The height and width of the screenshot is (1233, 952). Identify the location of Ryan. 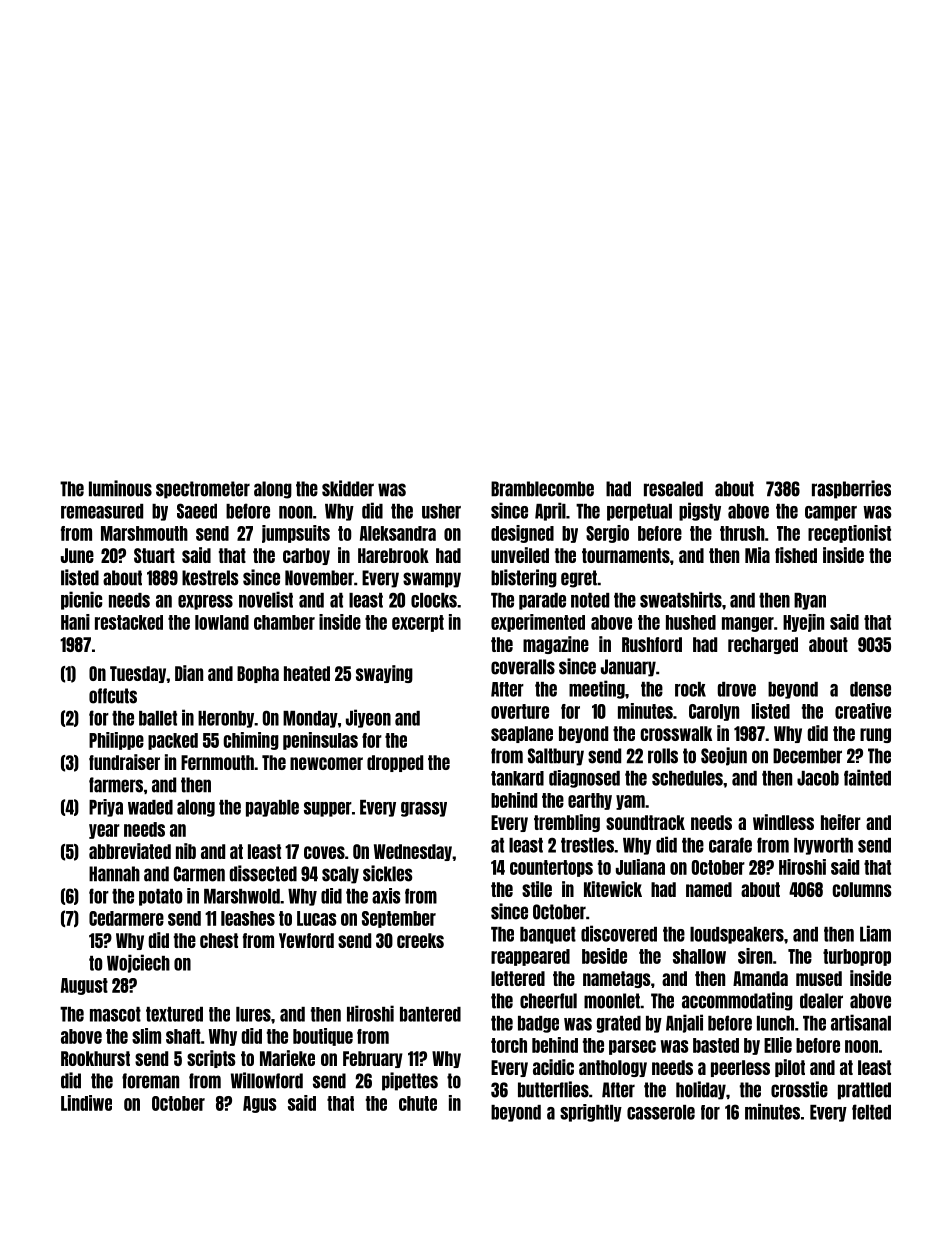
(810, 601).
